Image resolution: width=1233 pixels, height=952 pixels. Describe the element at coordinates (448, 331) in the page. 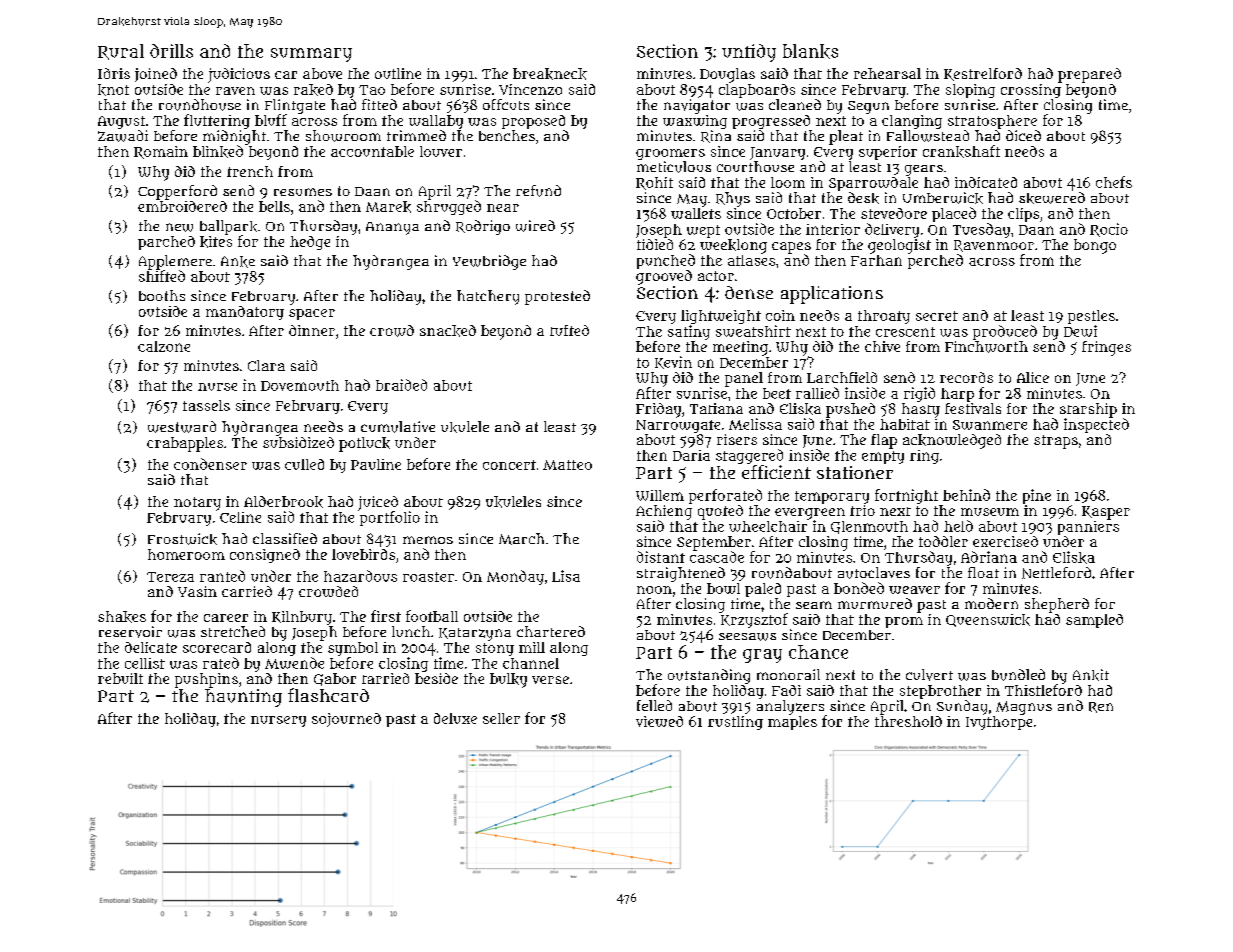

I see `snacked` at that location.
